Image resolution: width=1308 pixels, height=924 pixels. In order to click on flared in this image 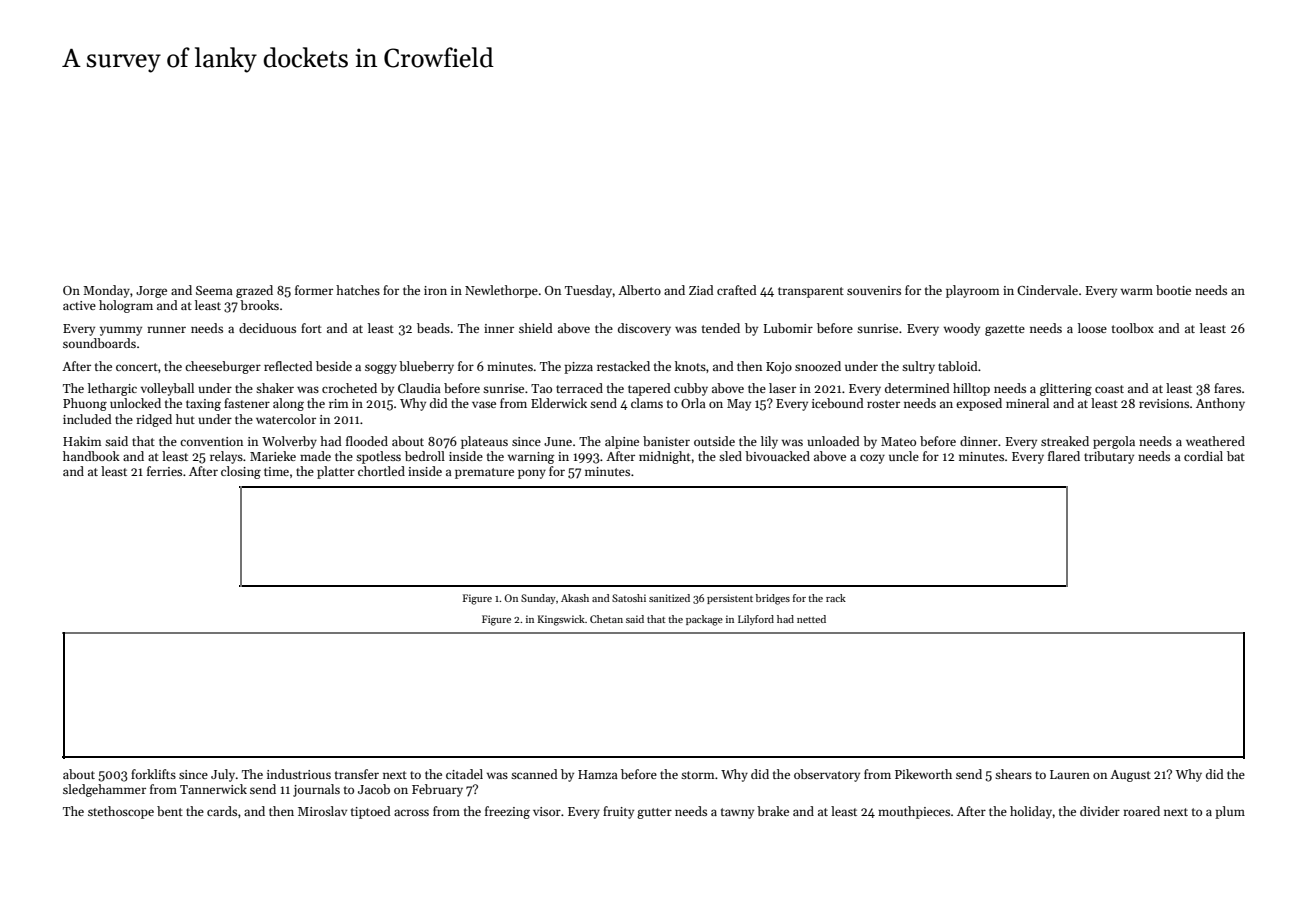, I will do `click(1064, 456)`.
